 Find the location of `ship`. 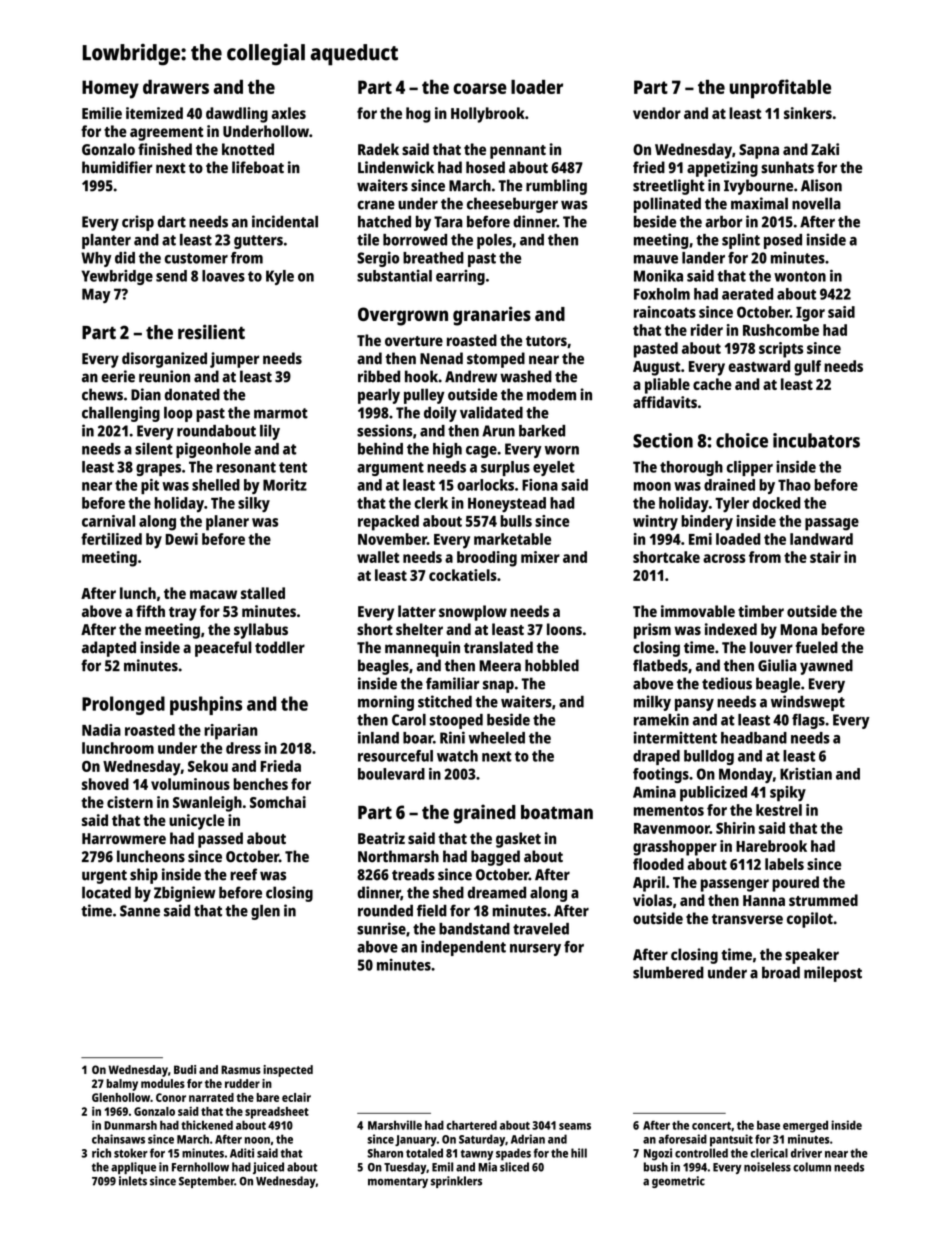

ship is located at coordinates (144, 876).
